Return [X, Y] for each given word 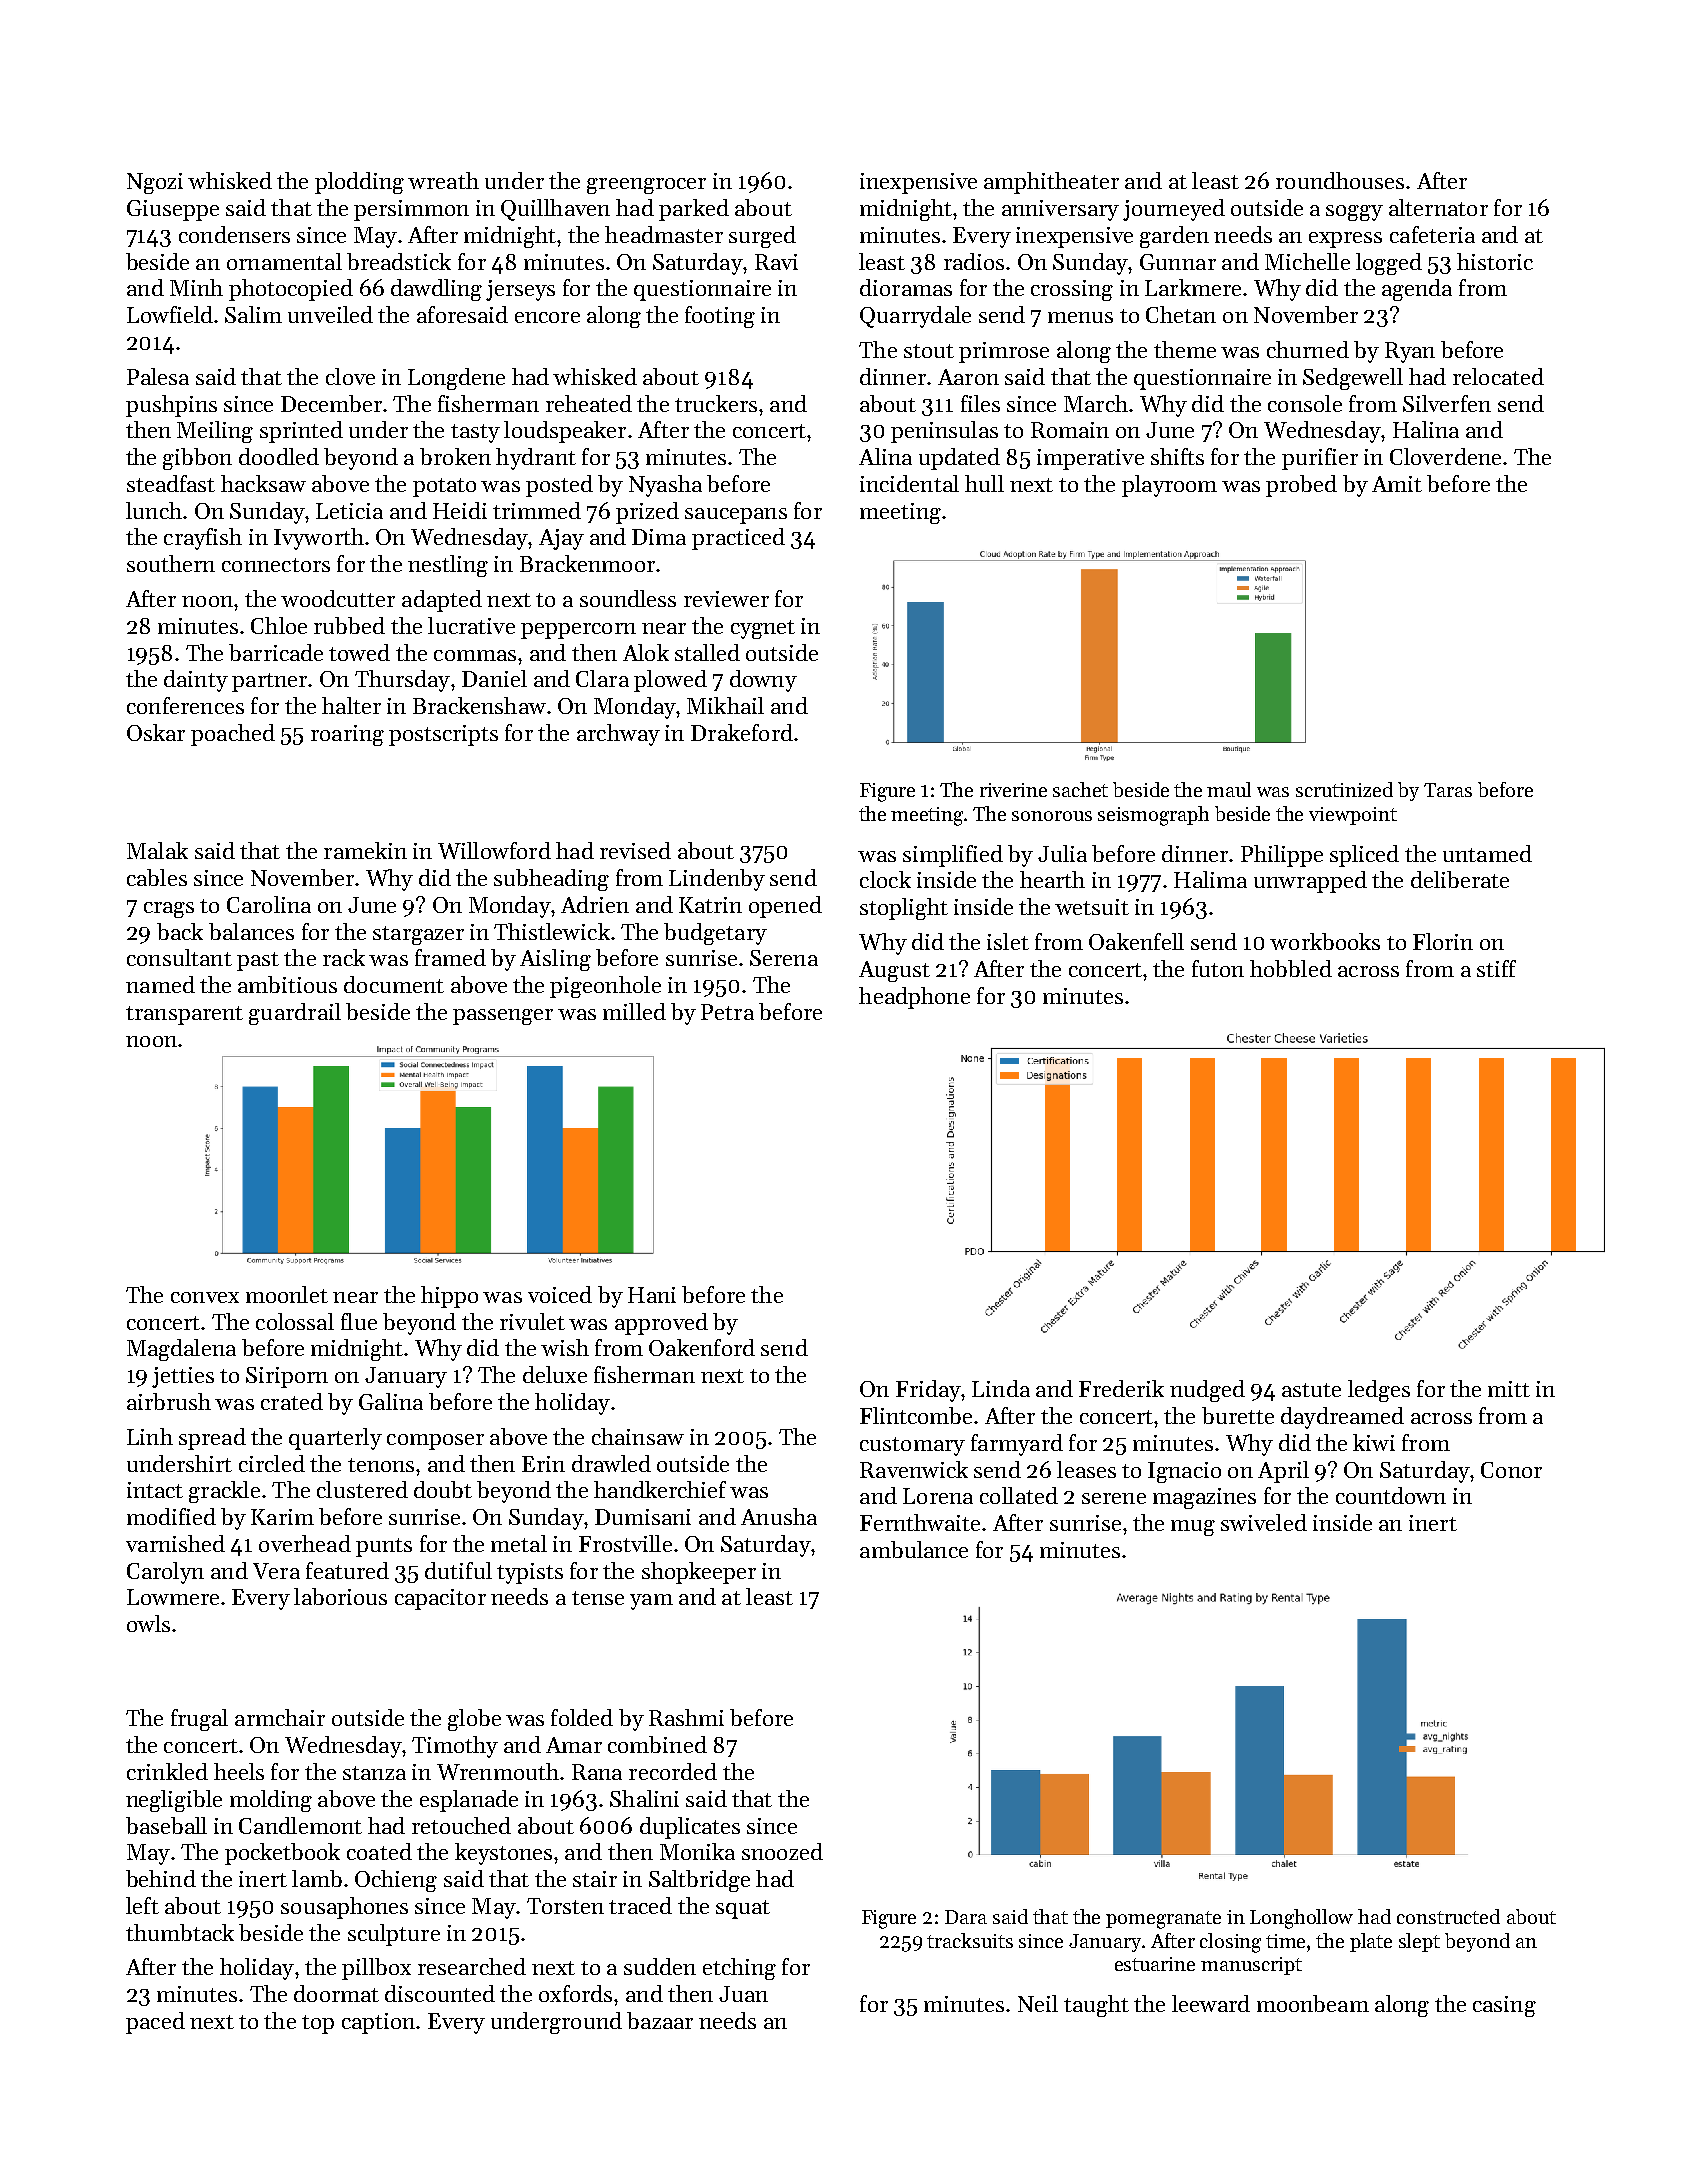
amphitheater [1051, 183]
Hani [652, 1295]
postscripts [443, 735]
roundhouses [1340, 180]
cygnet [763, 629]
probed [1301, 486]
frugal [199, 1720]
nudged [1207, 1391]
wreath [443, 180]
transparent [184, 1015]
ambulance [914, 1549]
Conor [1511, 1470]
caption [378, 2023]
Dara [966, 1917]
